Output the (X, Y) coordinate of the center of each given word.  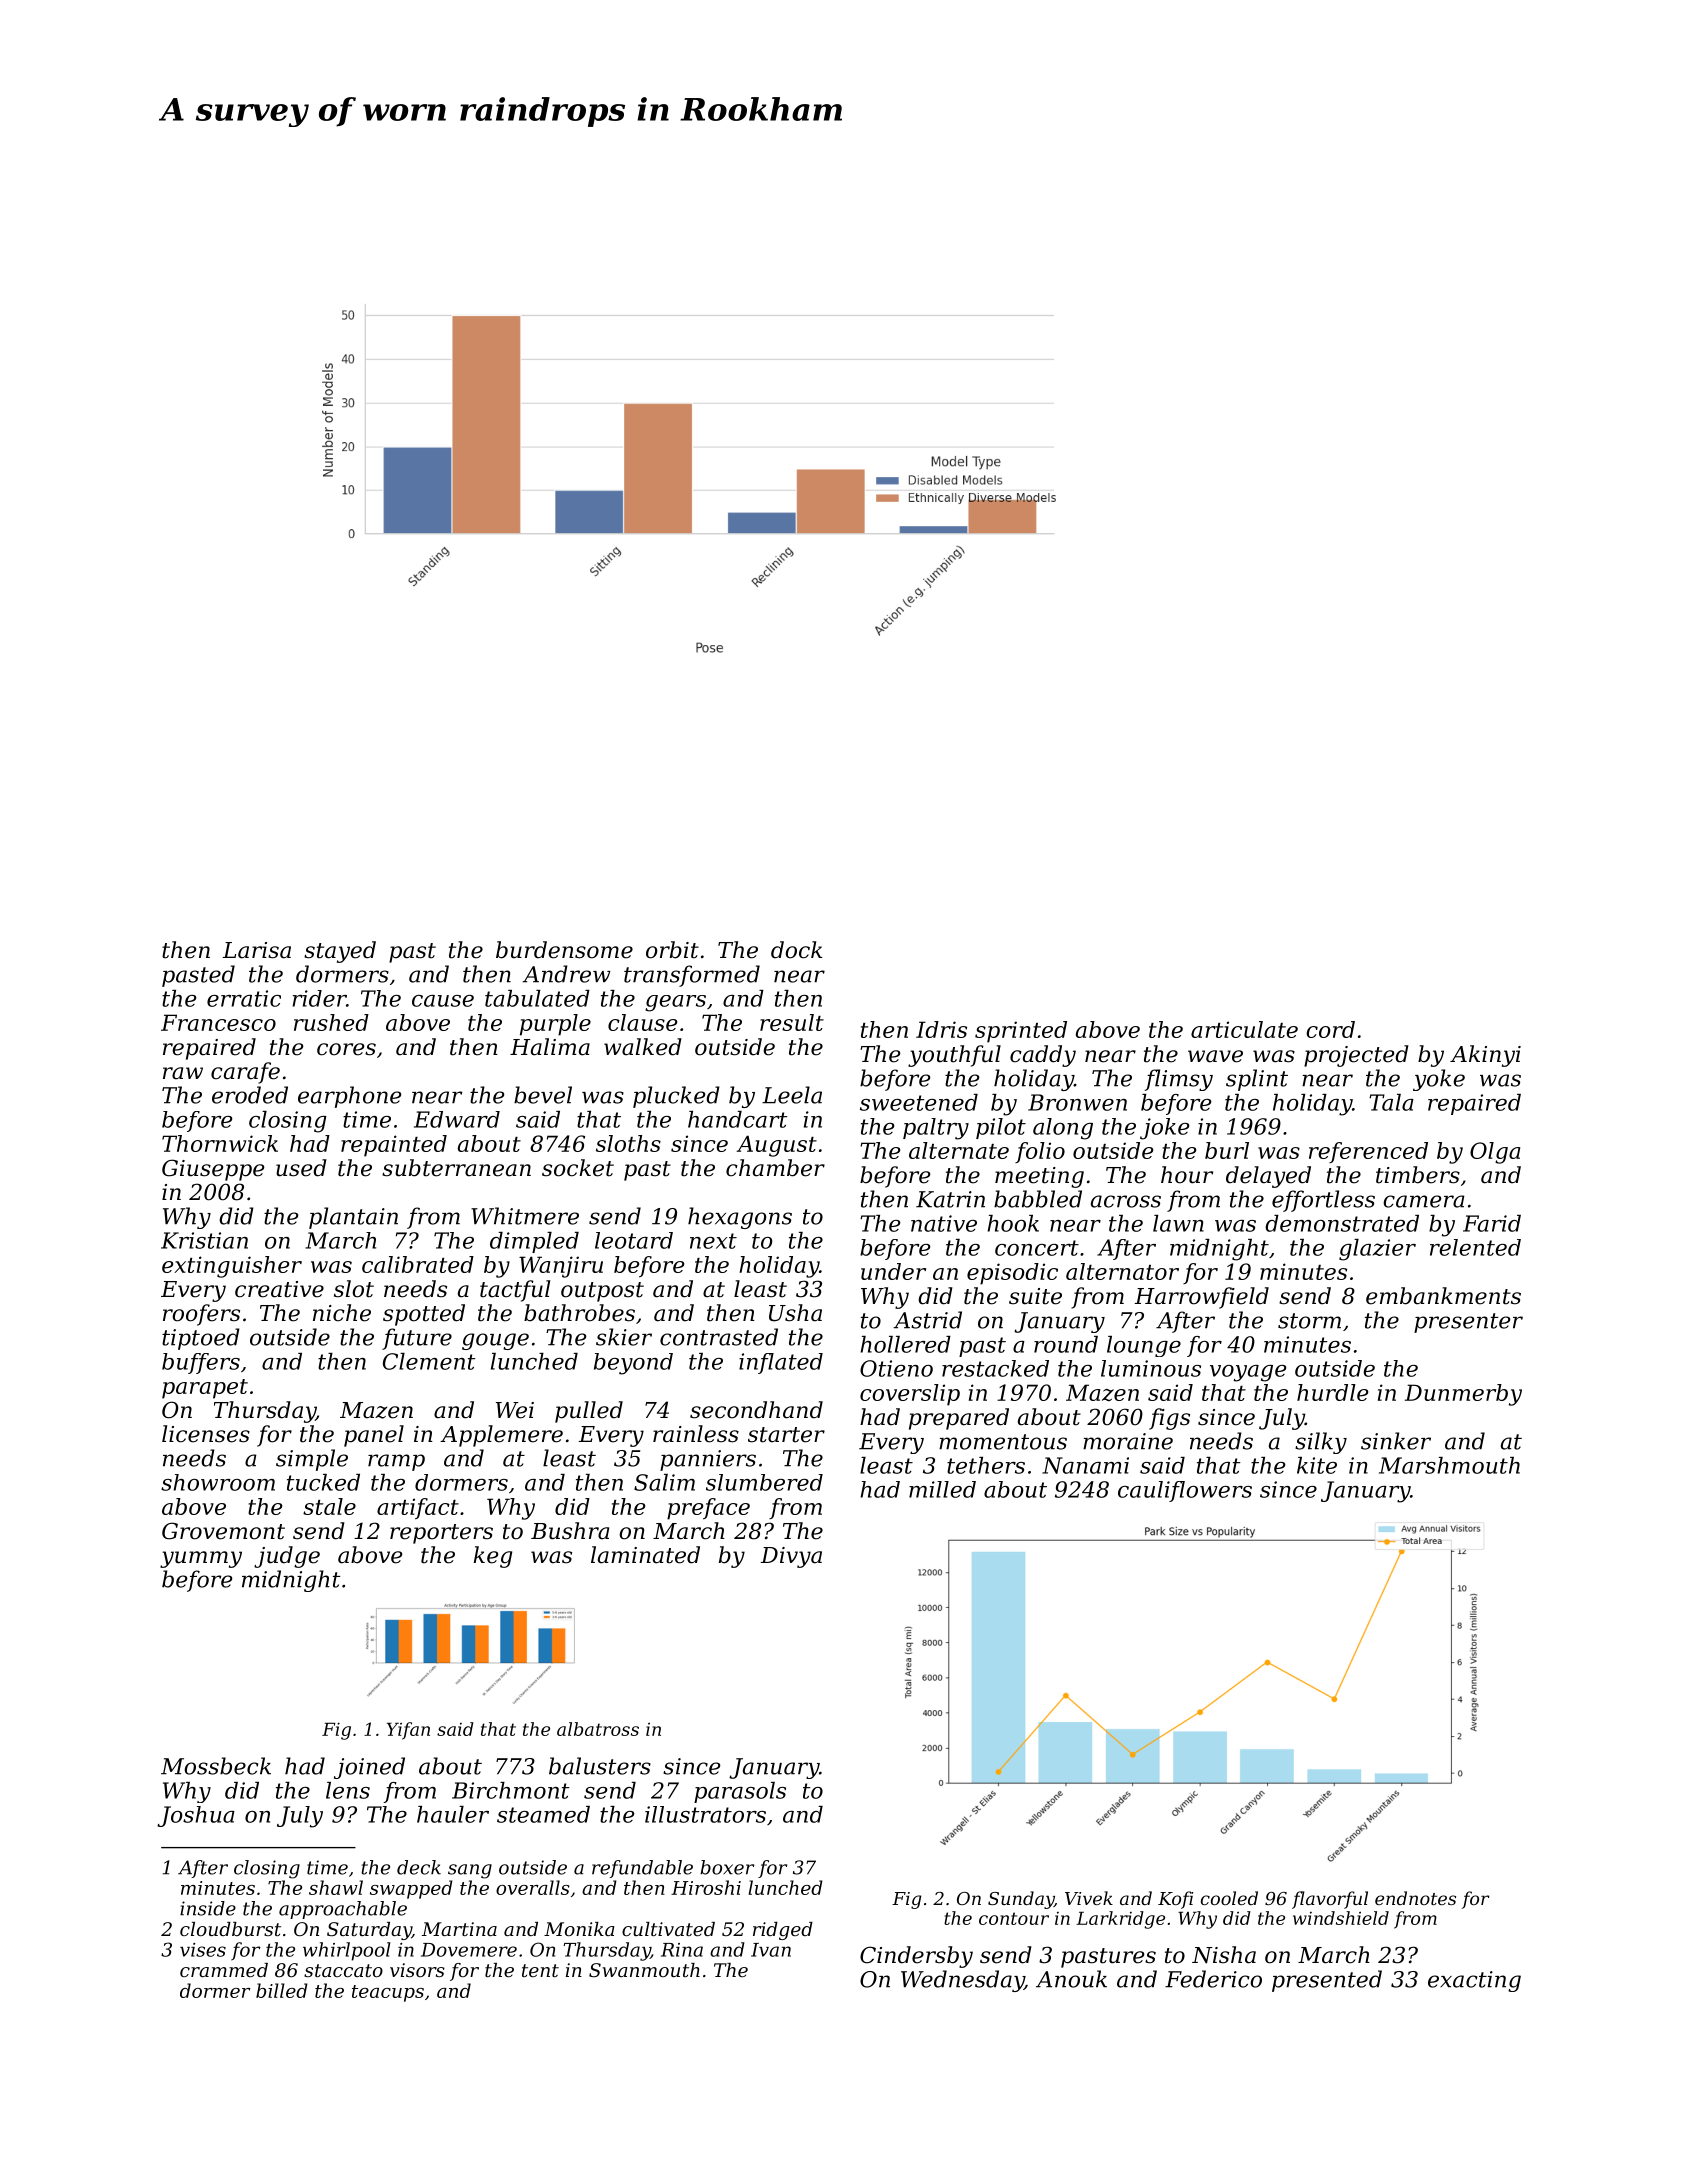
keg (493, 1557)
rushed (331, 1022)
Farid (1492, 1223)
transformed (692, 976)
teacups (388, 1993)
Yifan (408, 1731)
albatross (598, 1729)
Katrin (950, 1199)
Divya (791, 1557)
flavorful (1330, 1900)
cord (1330, 1029)
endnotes (1415, 1898)
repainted (394, 1146)
